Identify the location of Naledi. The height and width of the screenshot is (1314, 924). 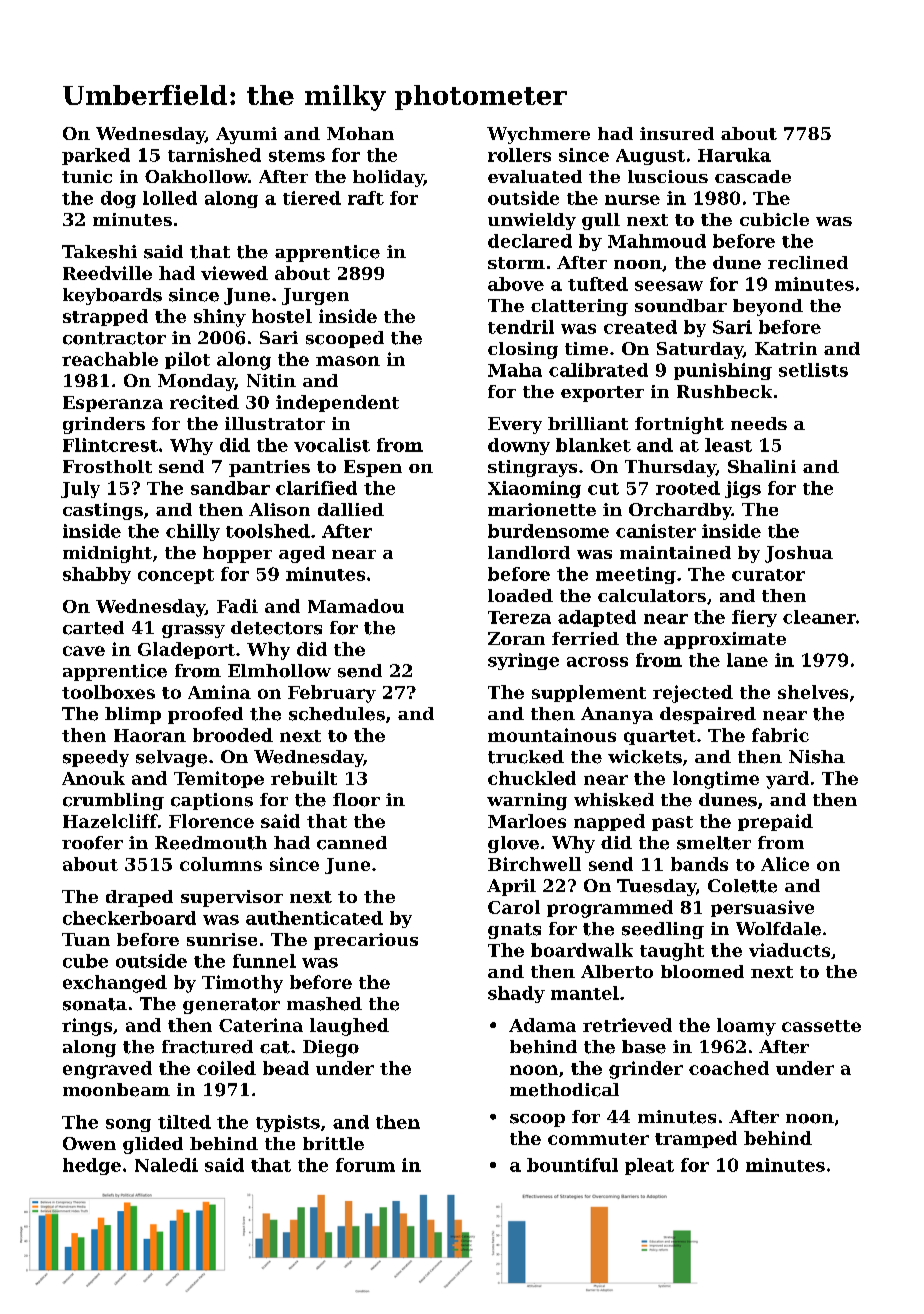
(166, 1165).
